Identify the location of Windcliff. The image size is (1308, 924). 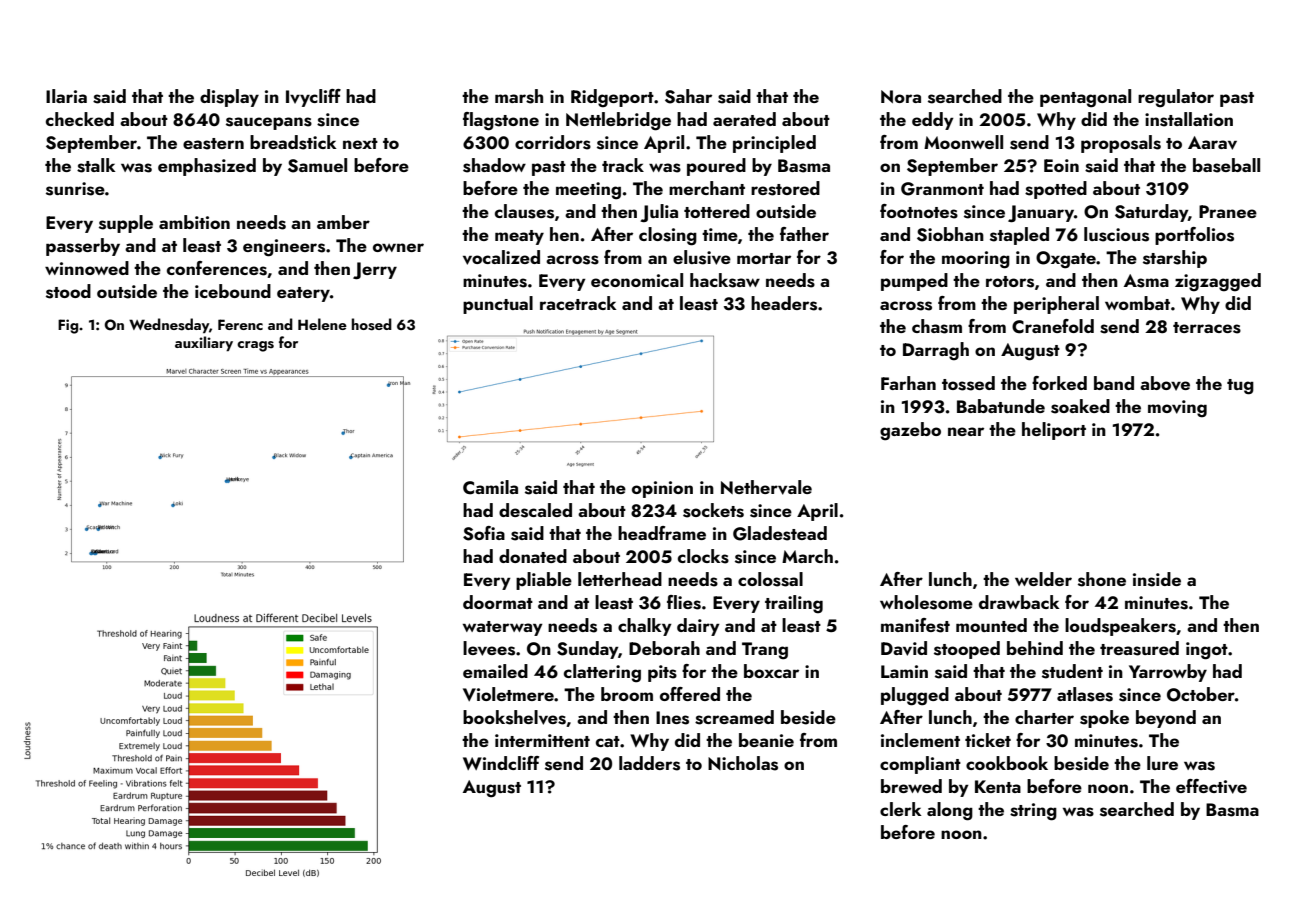
(501, 763).
